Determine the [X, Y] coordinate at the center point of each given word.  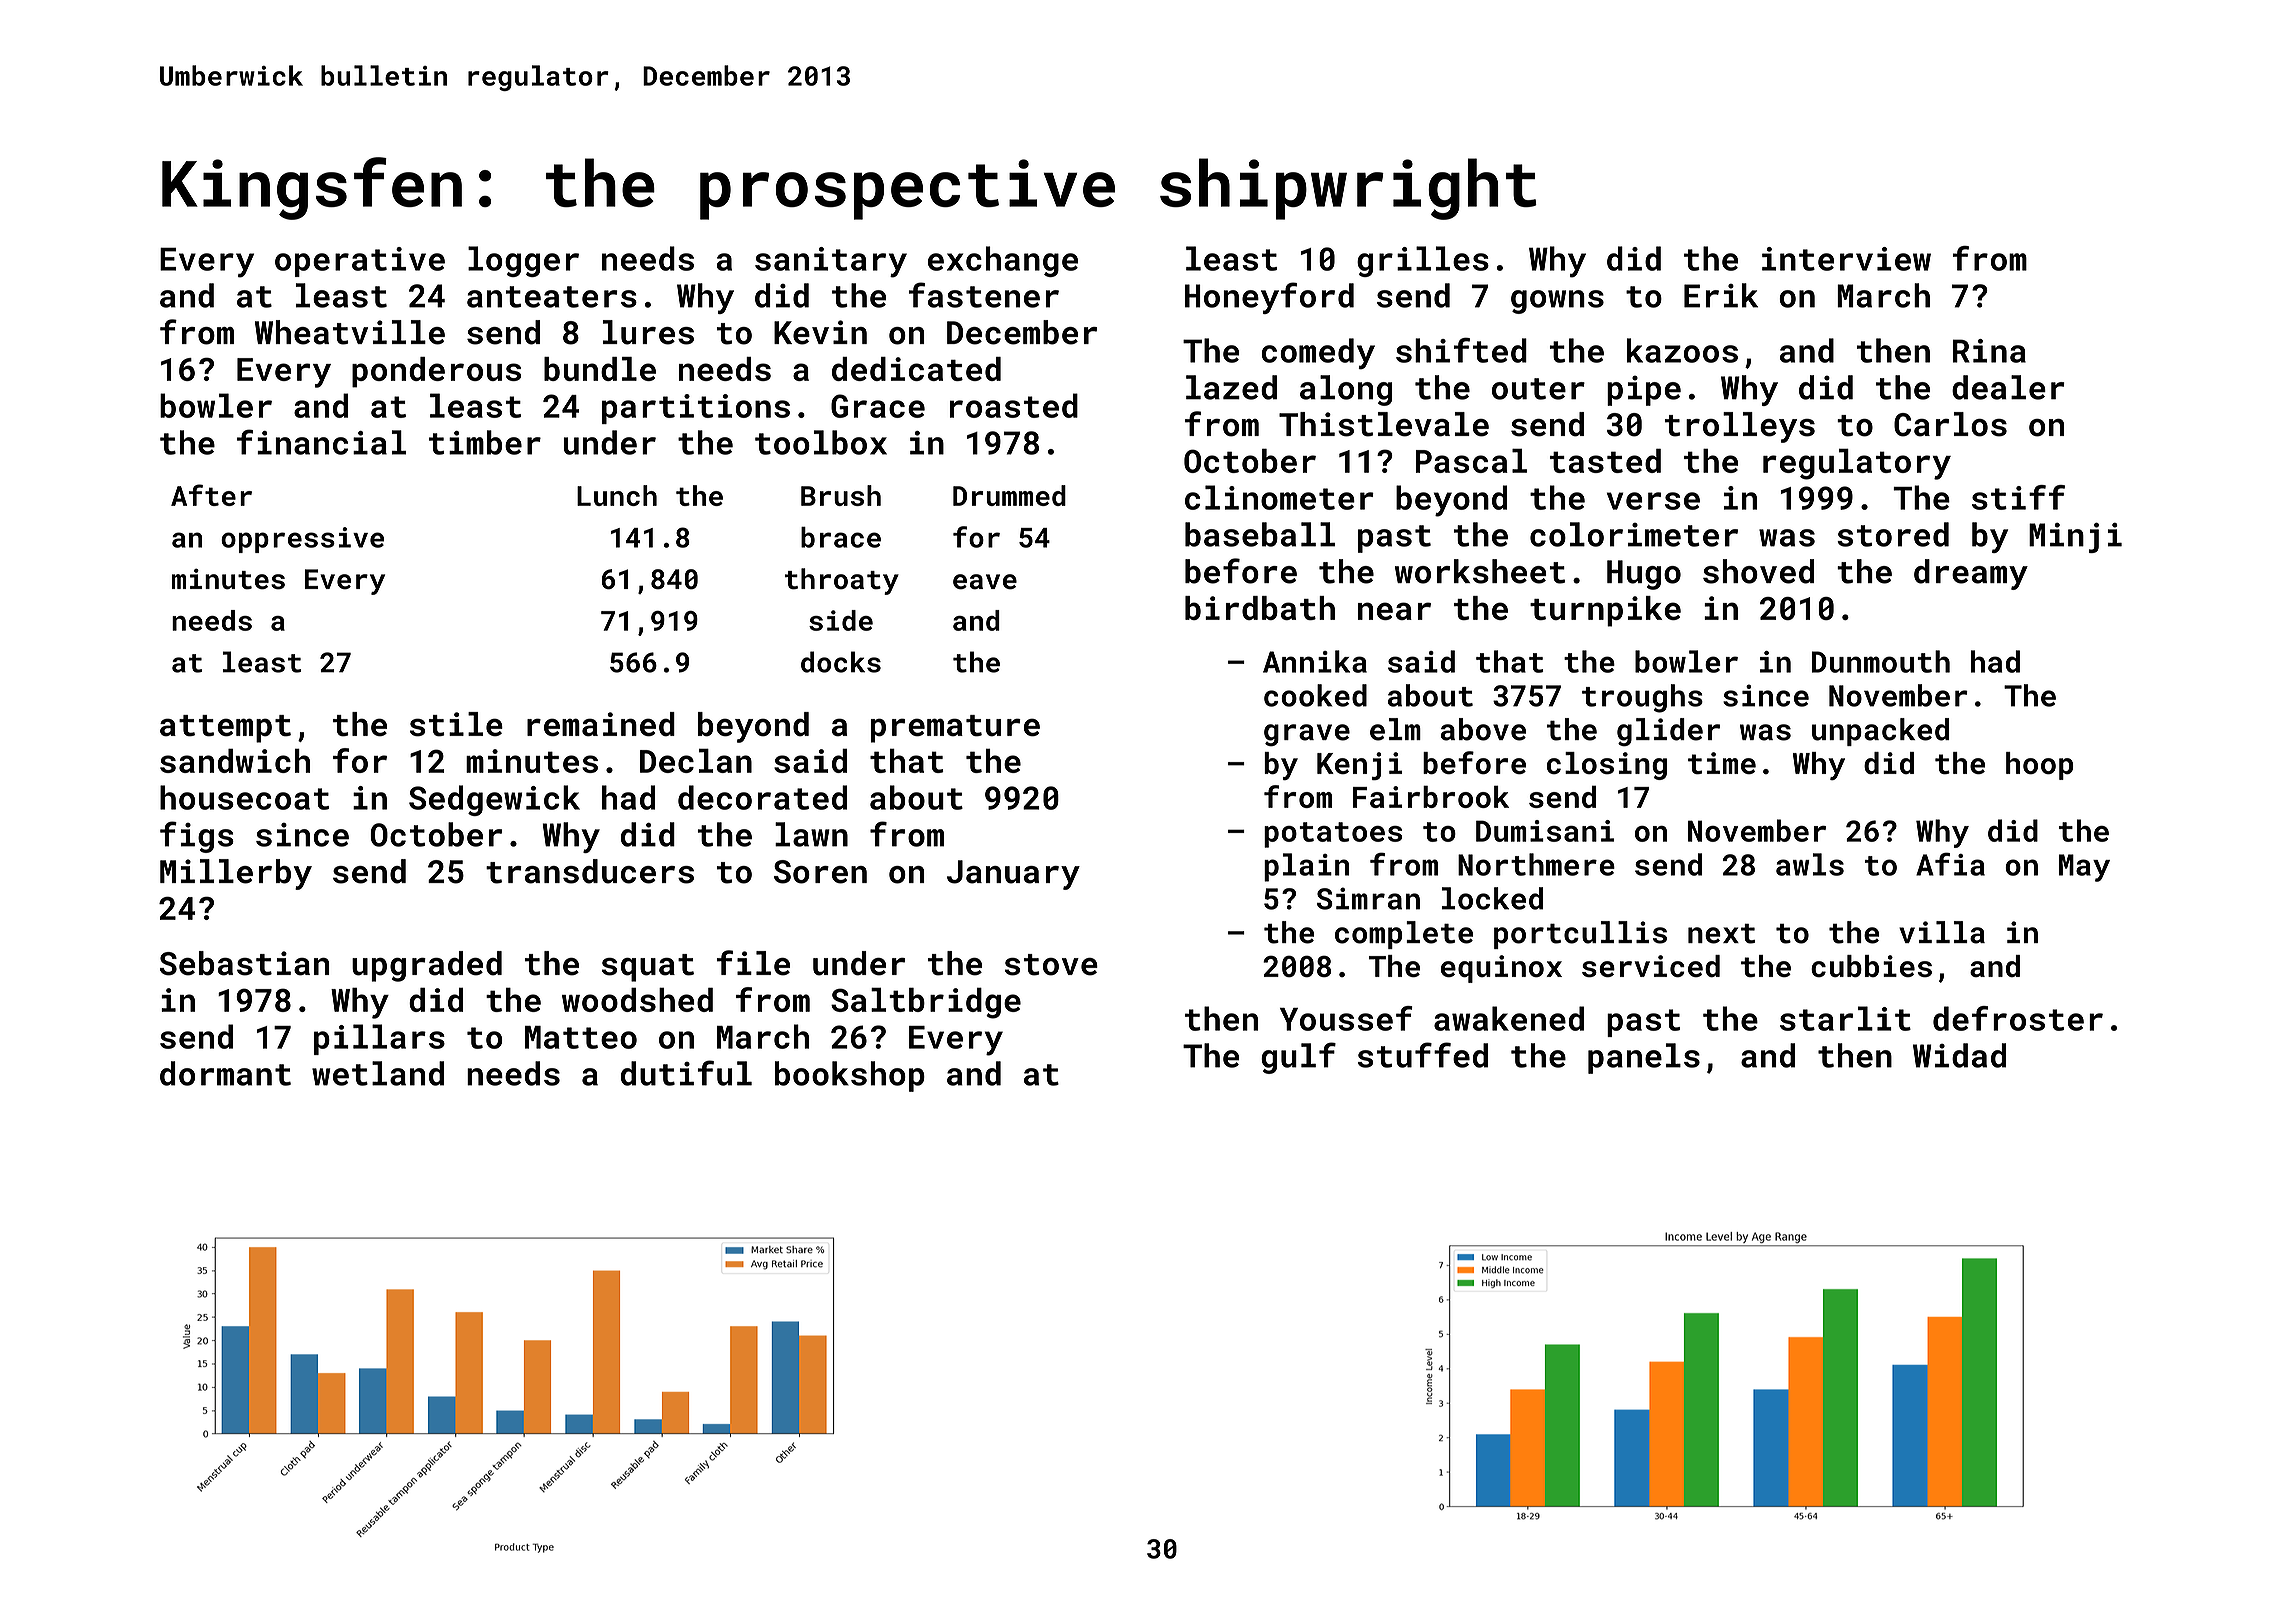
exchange [1003, 261]
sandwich [235, 760]
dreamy [1971, 574]
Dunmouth [1881, 661]
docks [841, 662]
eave [985, 582]
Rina [1989, 351]
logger [523, 261]
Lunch [617, 495]
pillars [379, 1039]
